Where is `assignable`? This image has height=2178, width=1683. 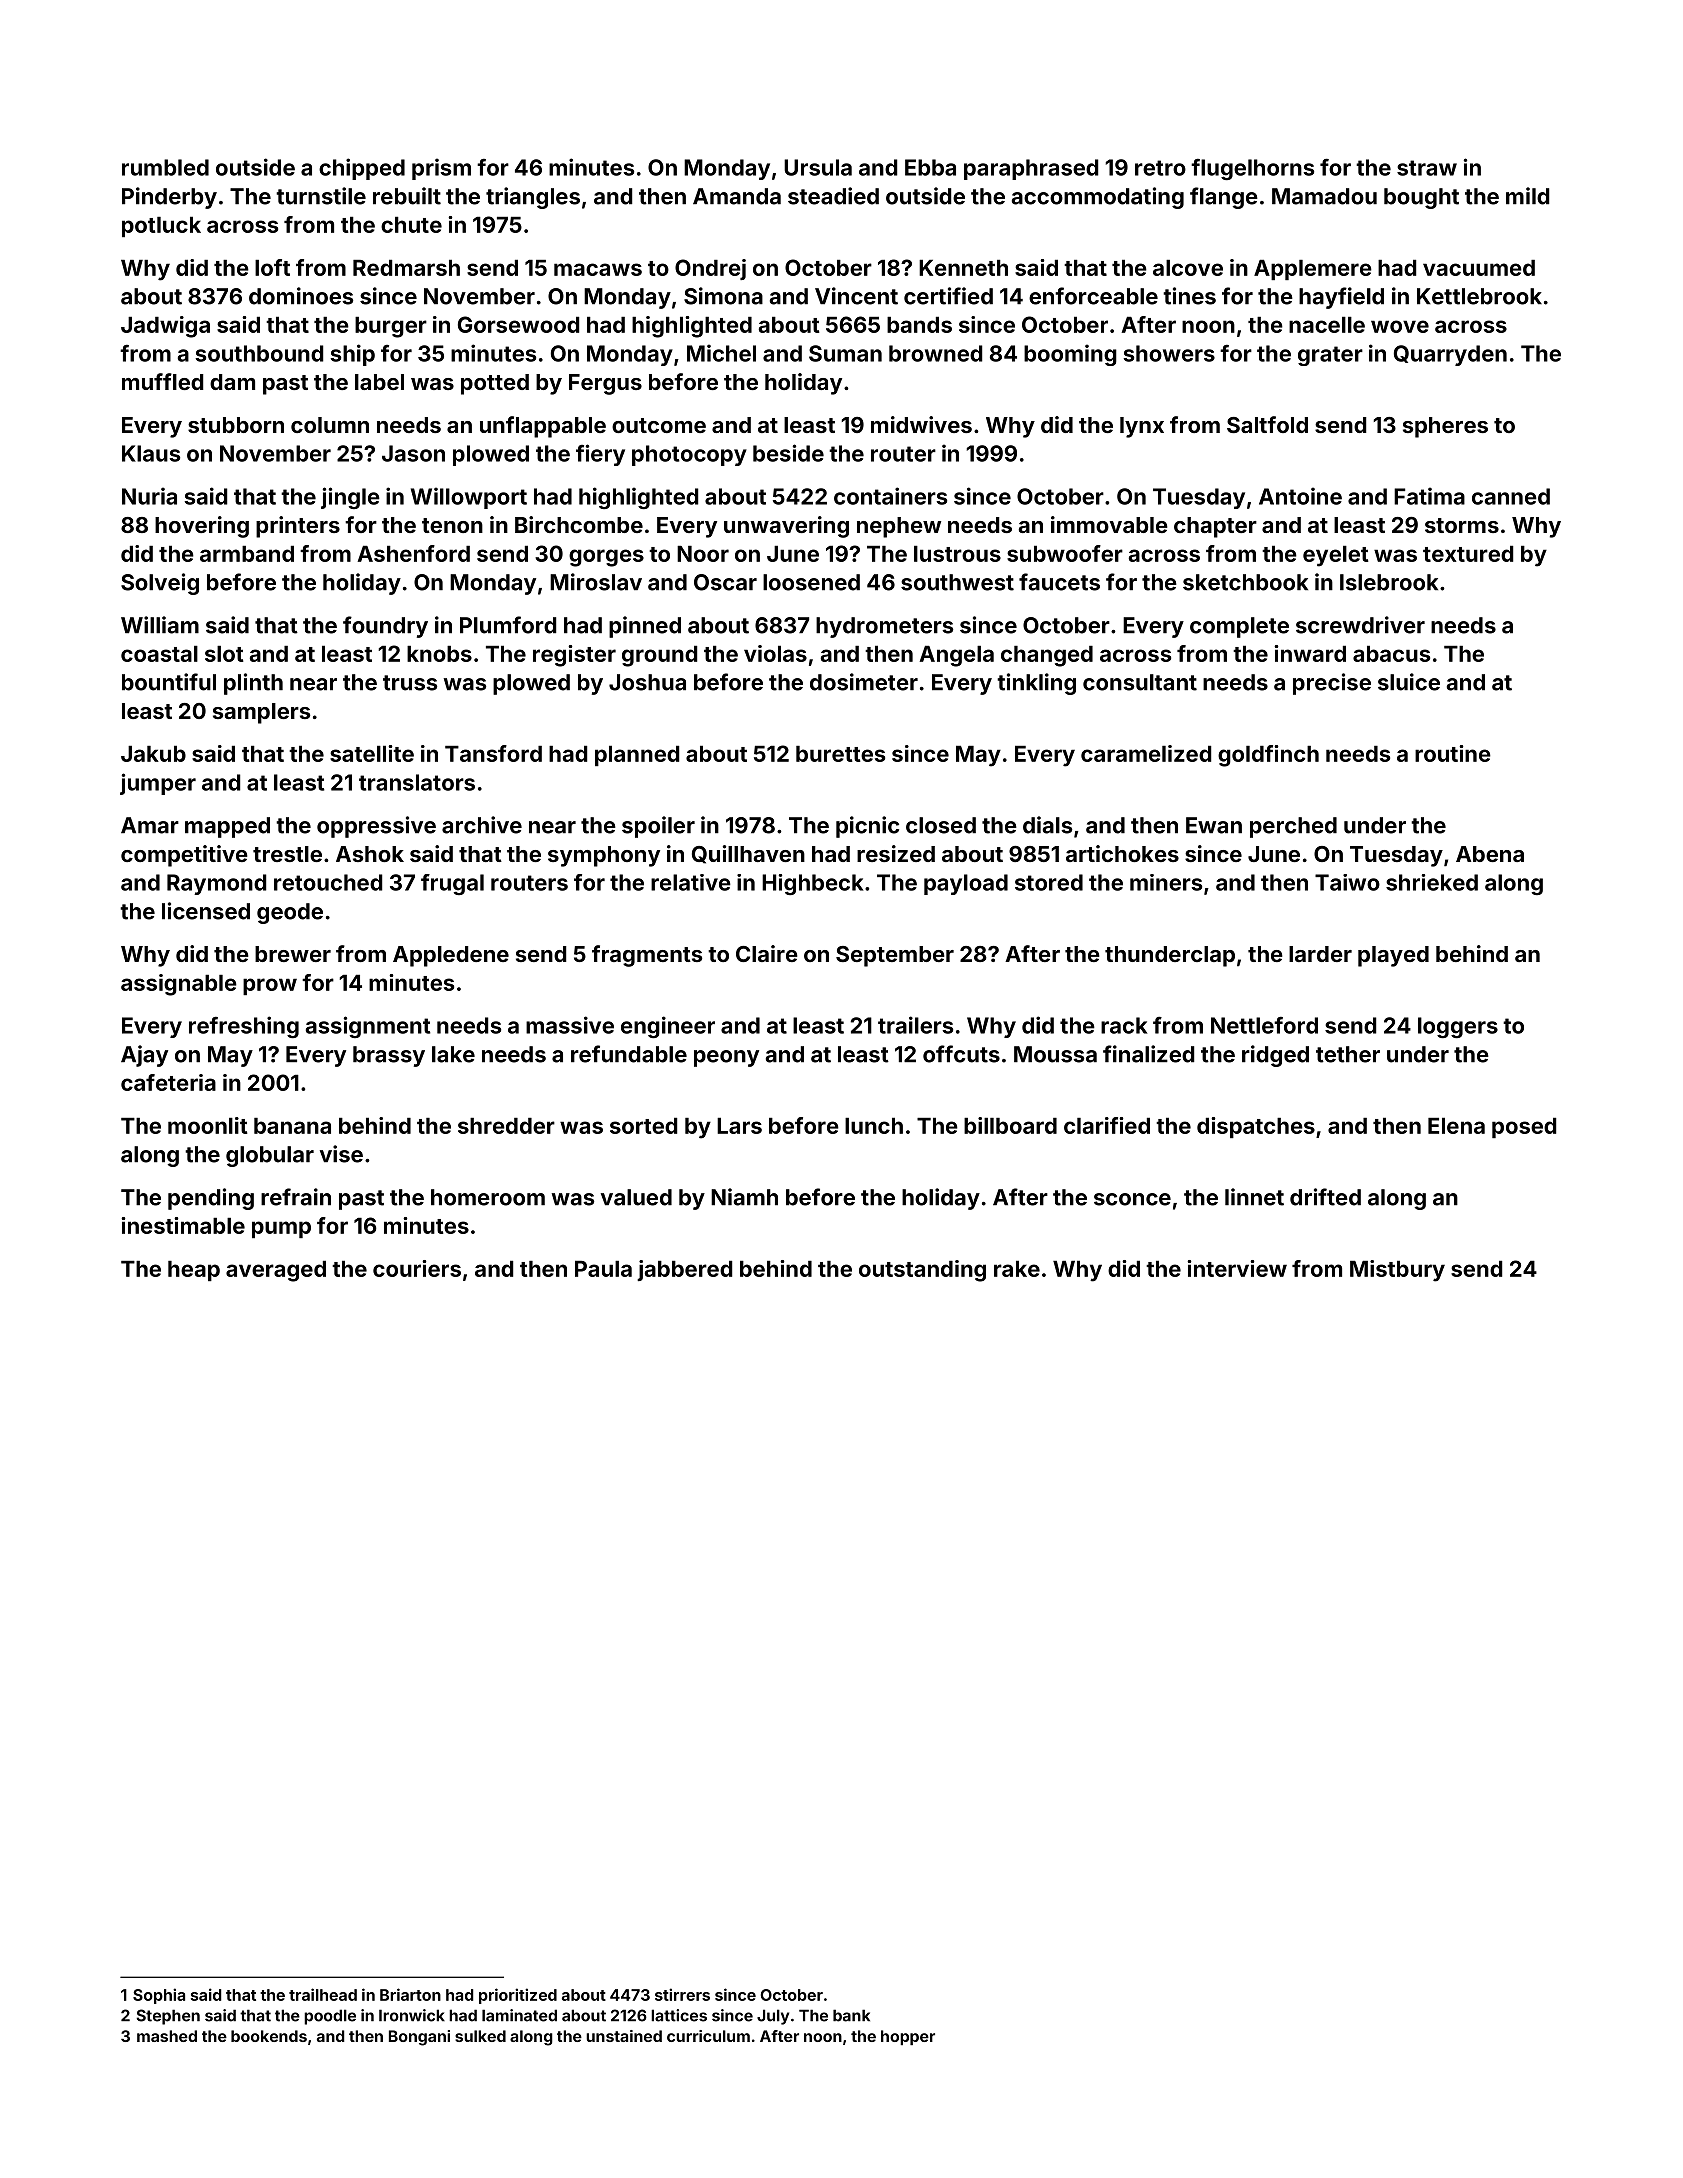
assignable is located at coordinates (179, 985).
